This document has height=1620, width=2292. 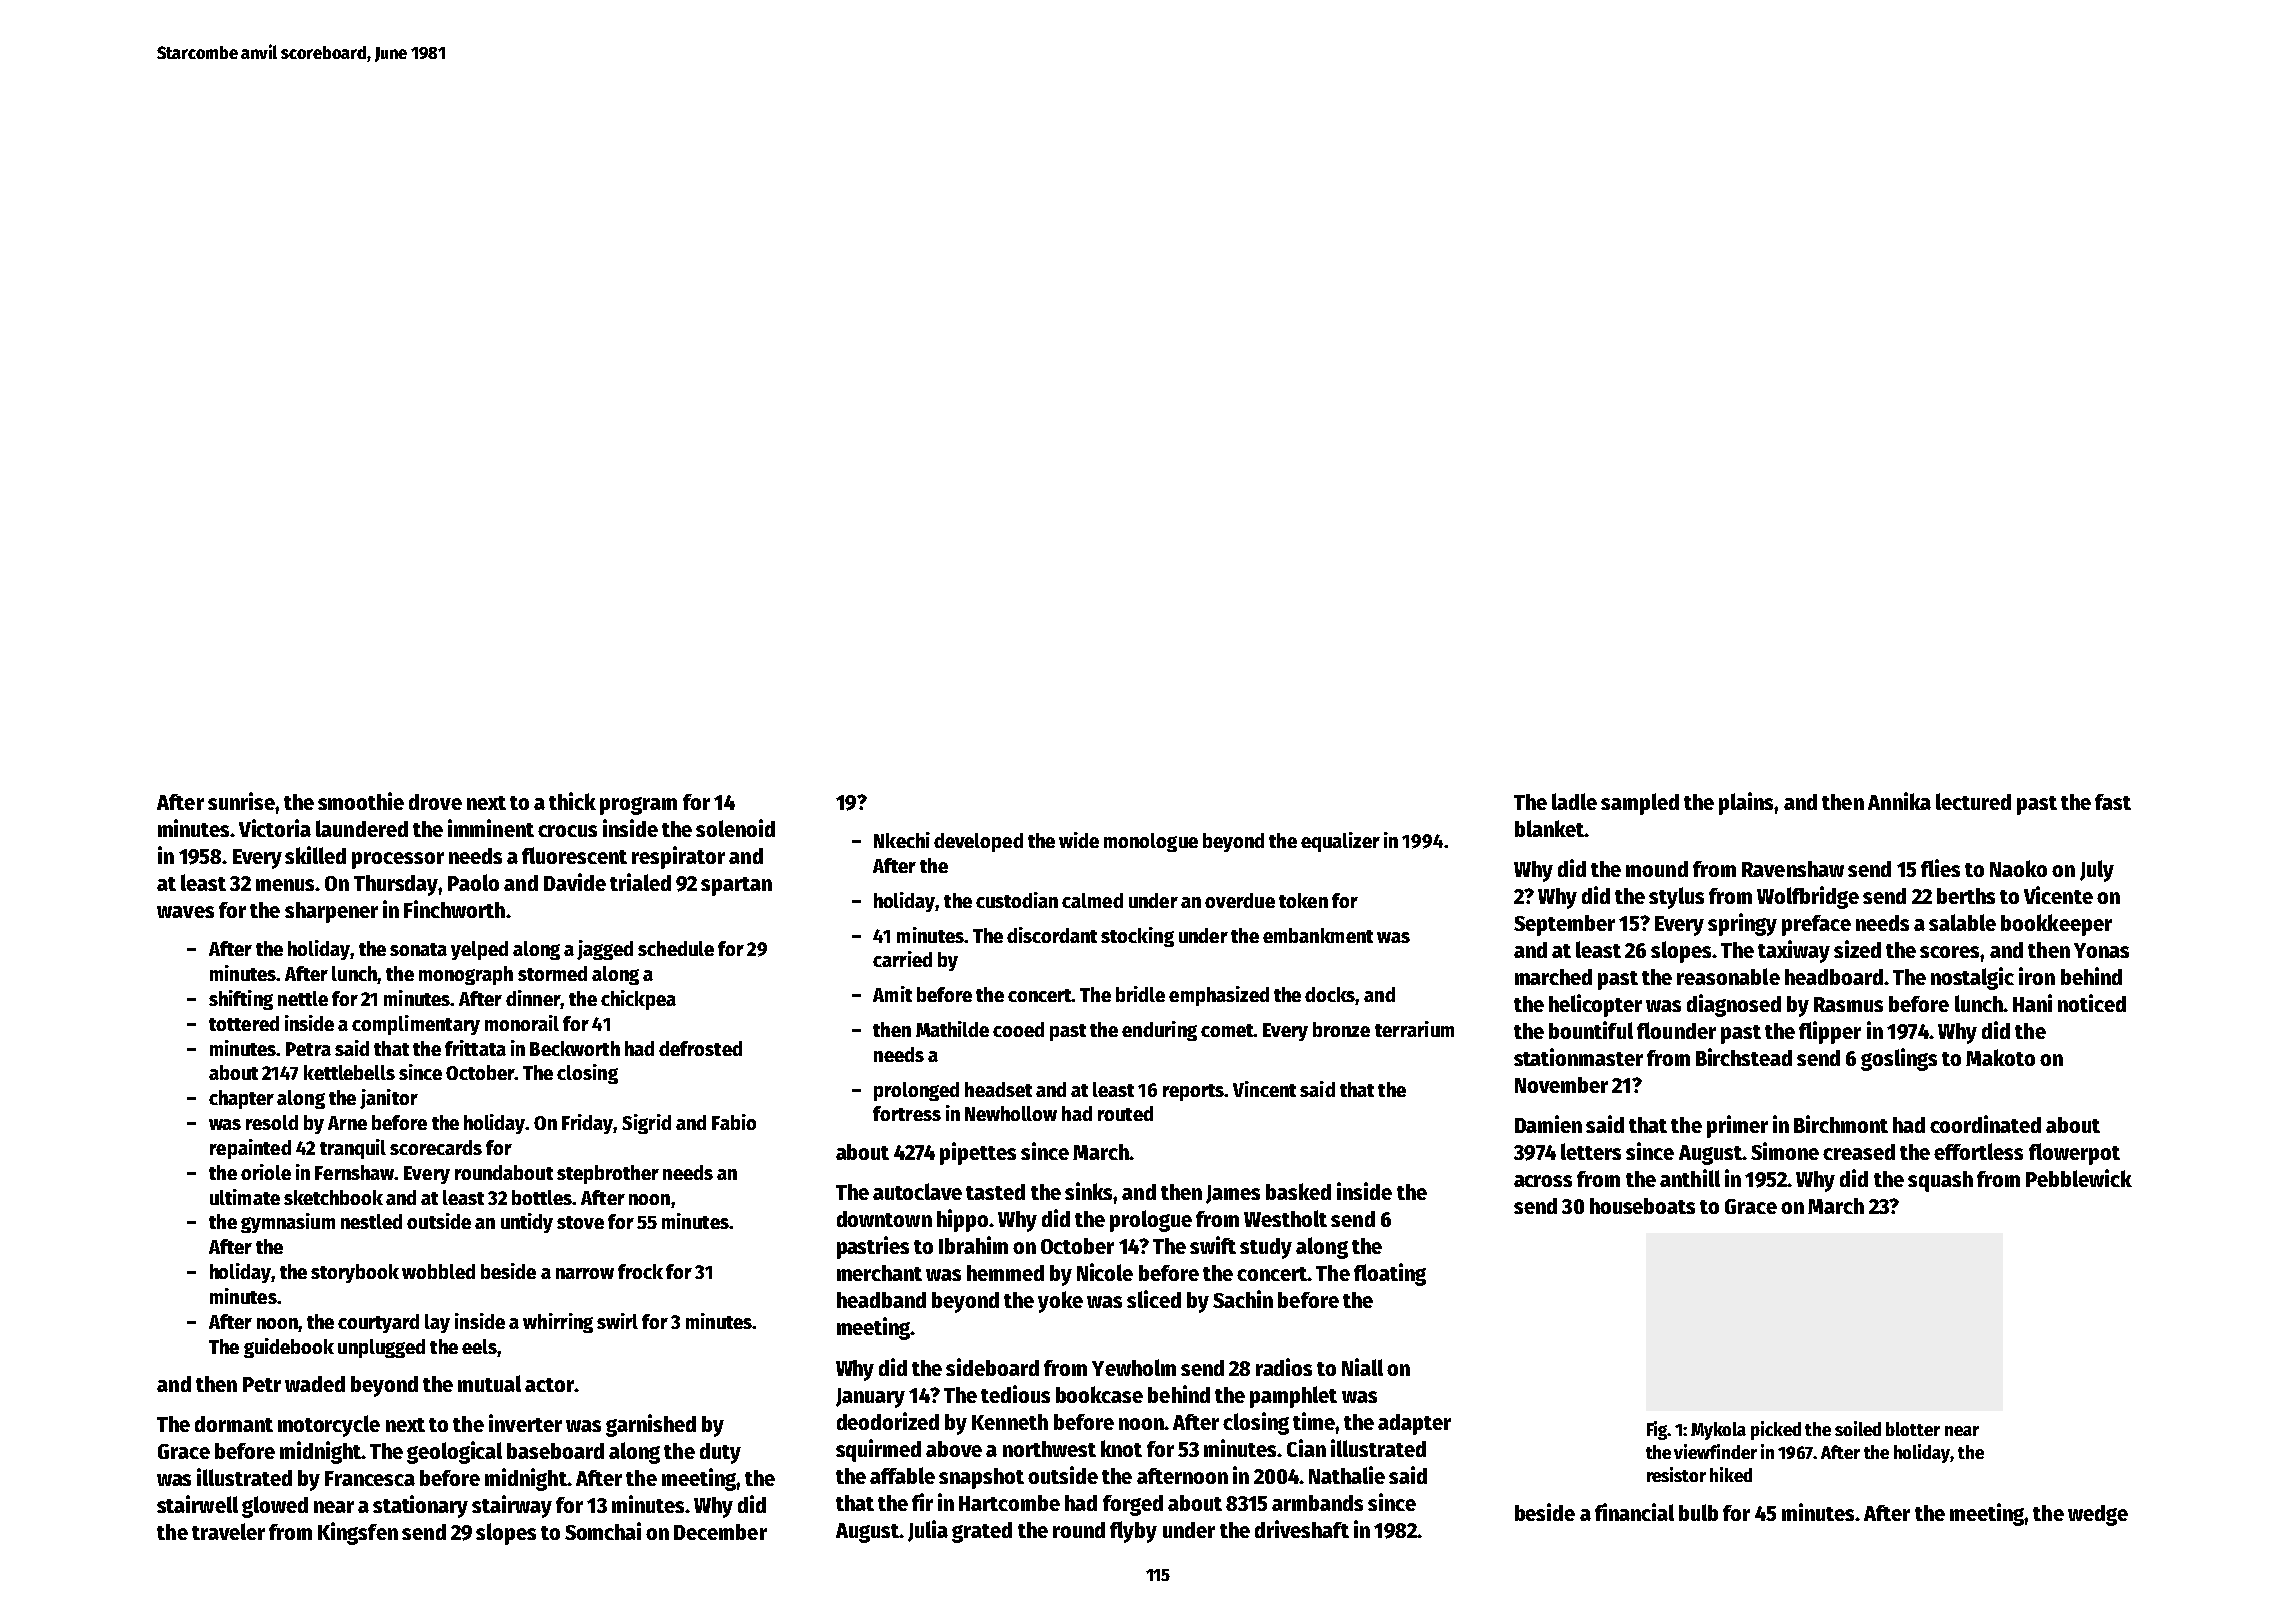 What do you see at coordinates (917, 1191) in the document?
I see `autoclave` at bounding box center [917, 1191].
